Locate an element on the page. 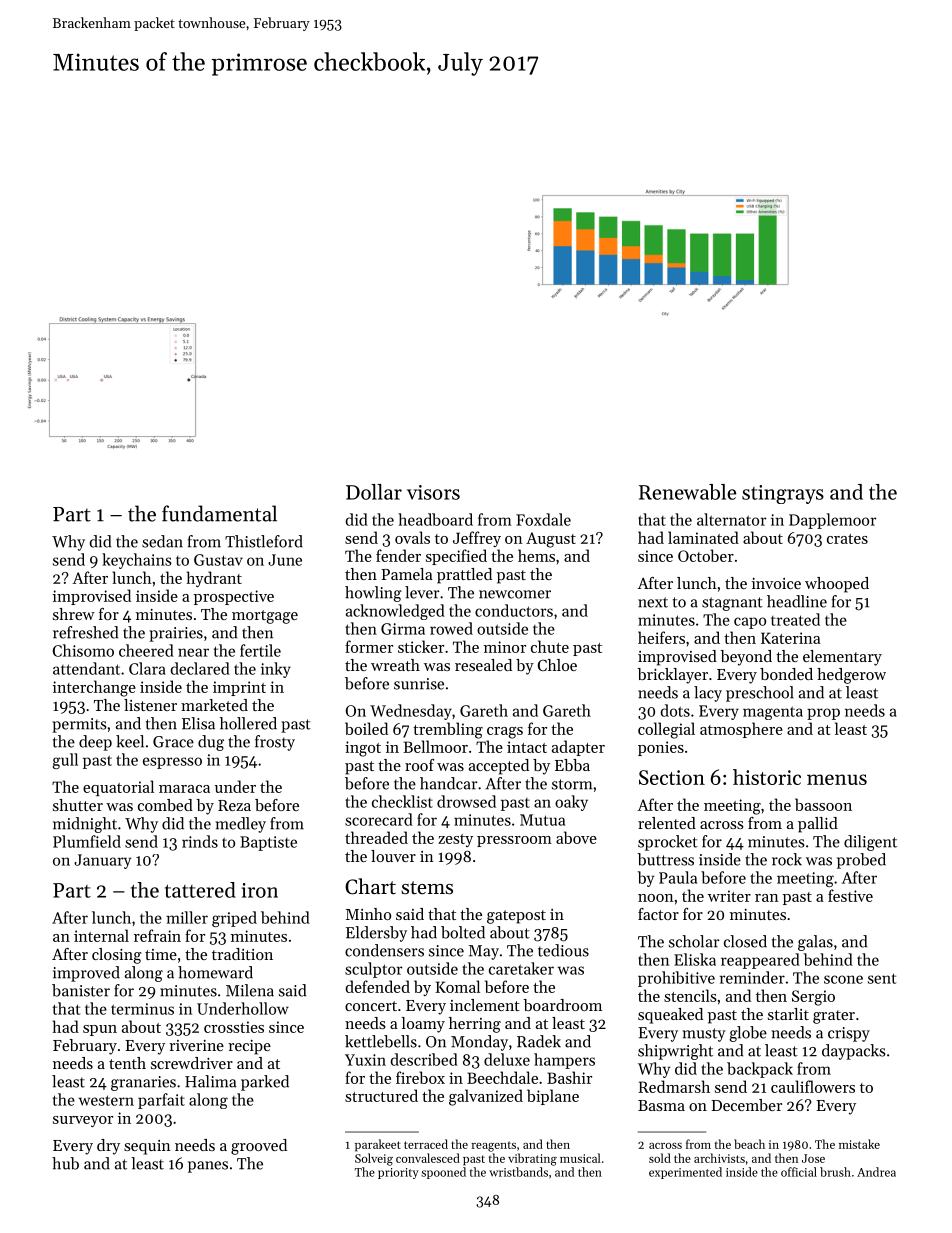 Image resolution: width=952 pixels, height=1233 pixels. tradition is located at coordinates (242, 954).
